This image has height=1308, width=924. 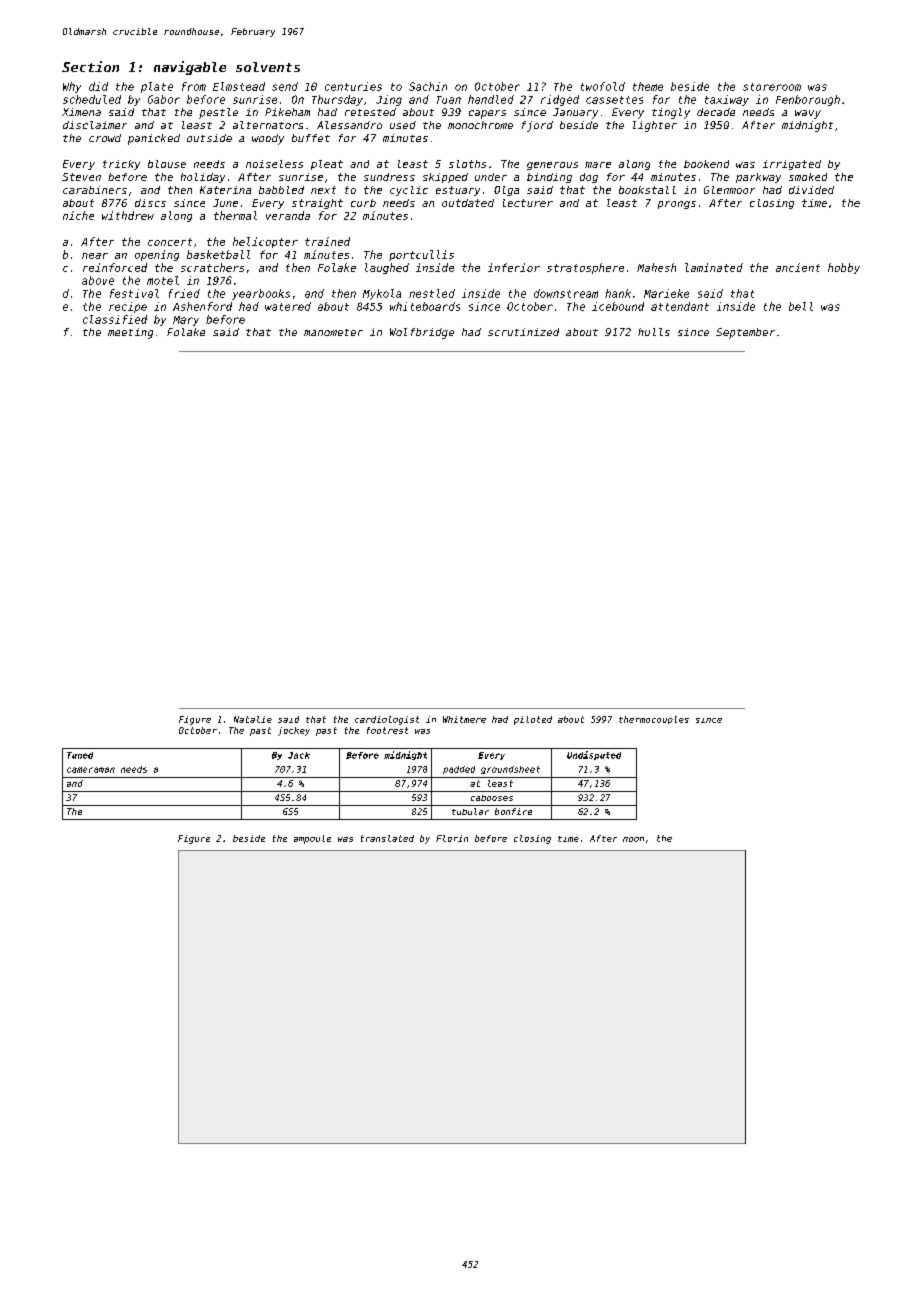 I want to click on taxiway, so click(x=727, y=100).
